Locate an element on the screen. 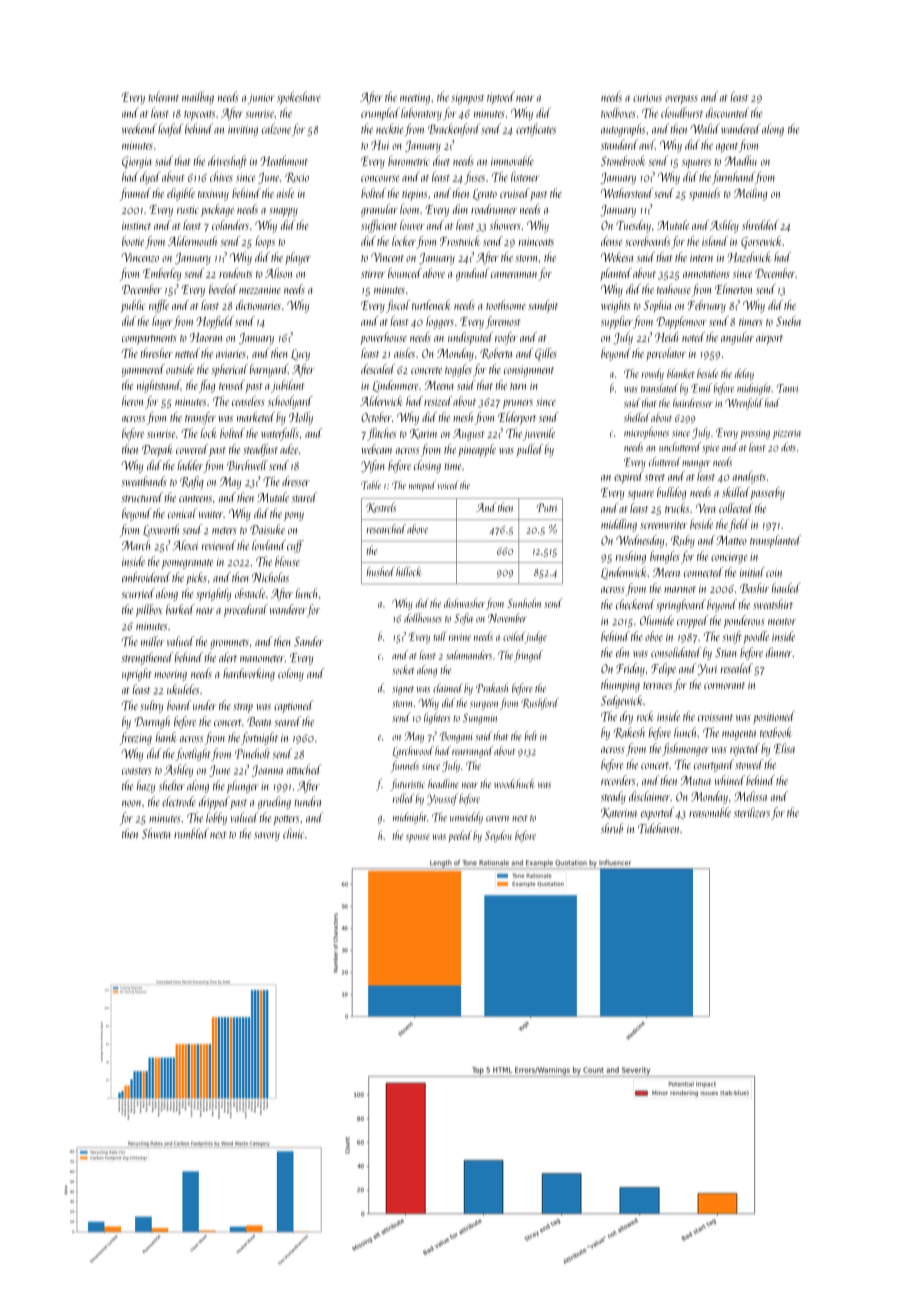 Image resolution: width=924 pixels, height=1308 pixels. Alison is located at coordinates (278, 273).
